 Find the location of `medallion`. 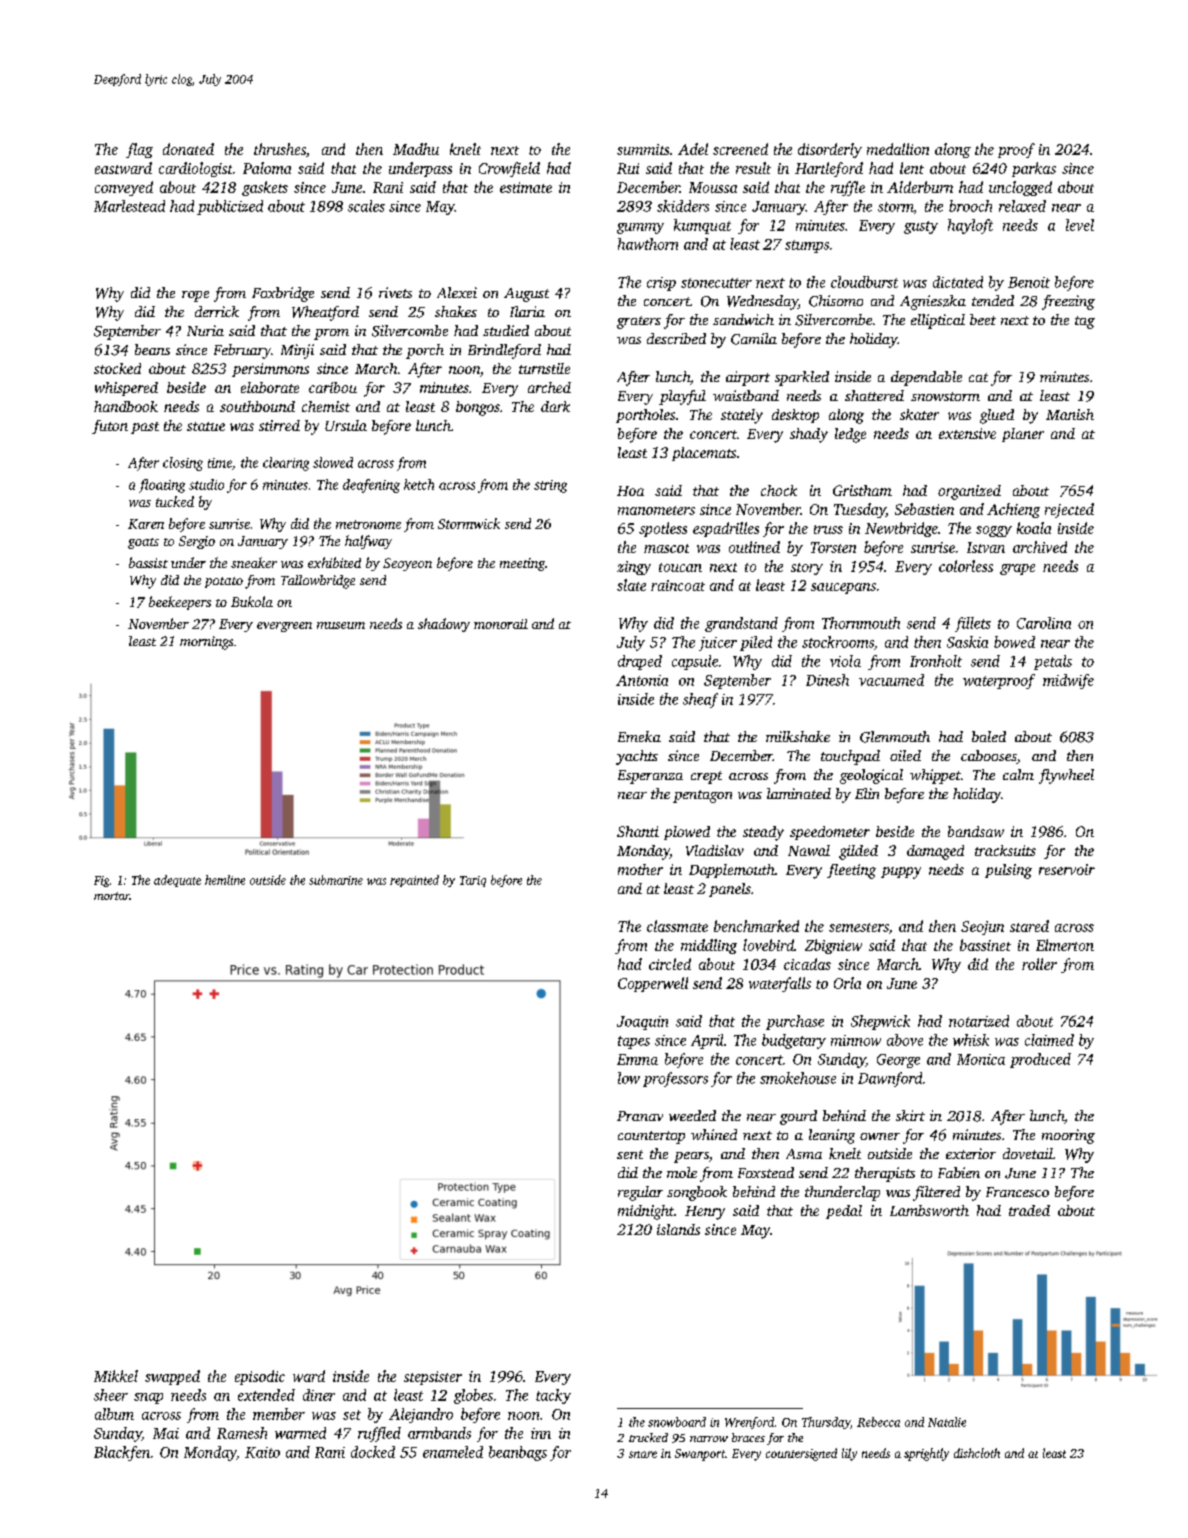

medallion is located at coordinates (898, 149).
